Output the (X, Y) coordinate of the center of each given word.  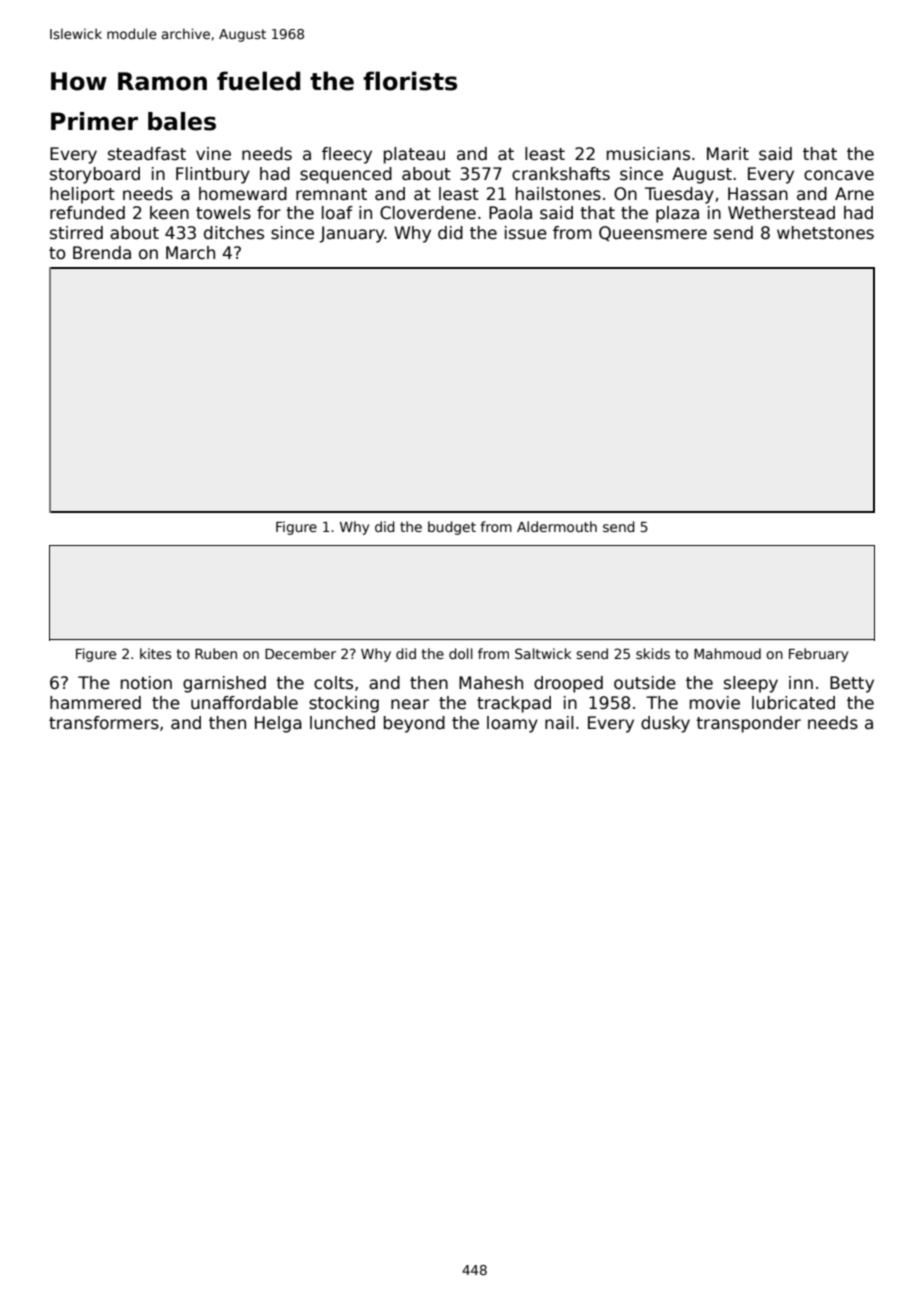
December (300, 653)
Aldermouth (557, 526)
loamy (512, 724)
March (190, 253)
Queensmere (653, 233)
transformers (104, 723)
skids (653, 653)
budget (452, 528)
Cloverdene (428, 213)
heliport (82, 195)
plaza (677, 214)
